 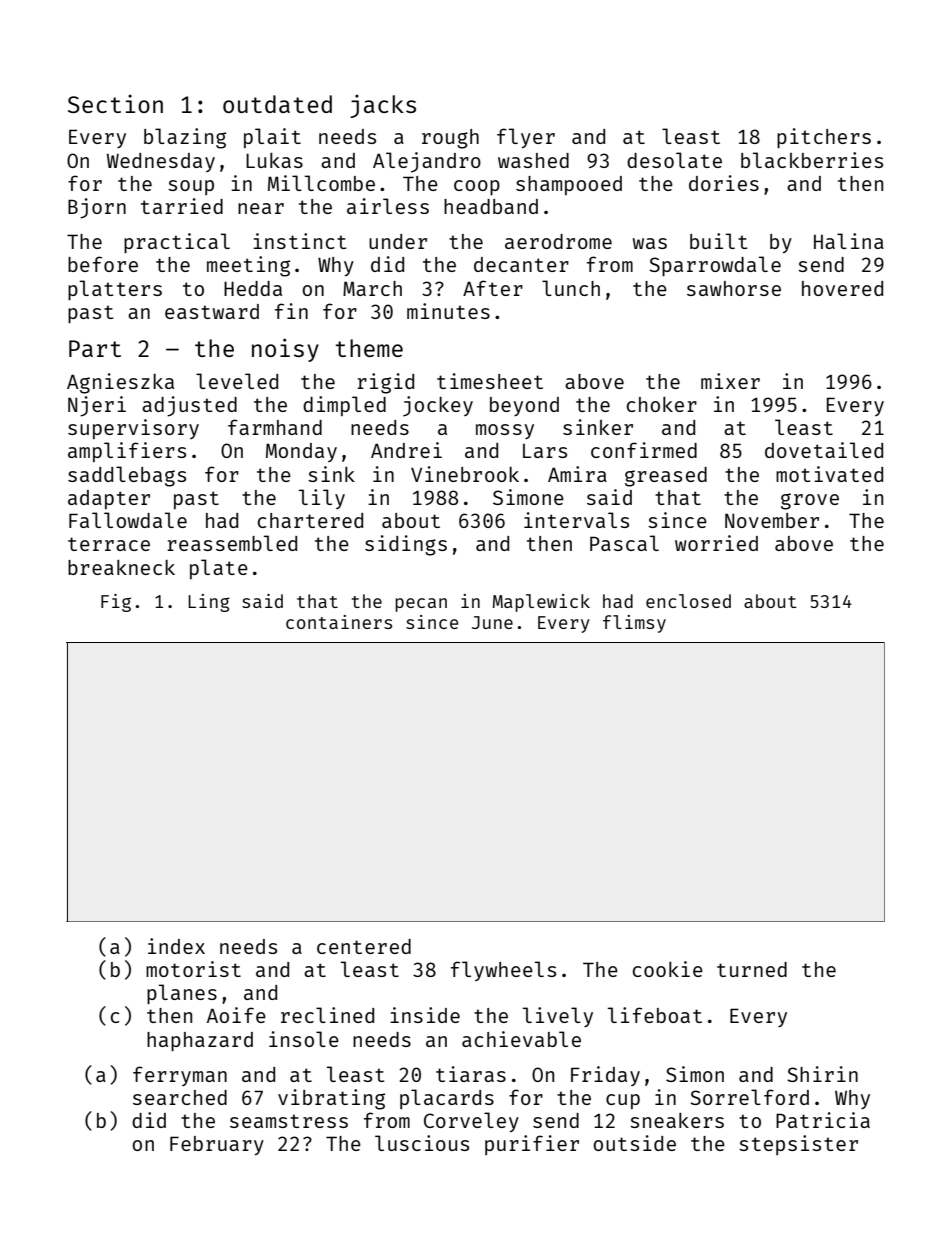 What do you see at coordinates (115, 104) in the page?
I see `Section` at bounding box center [115, 104].
